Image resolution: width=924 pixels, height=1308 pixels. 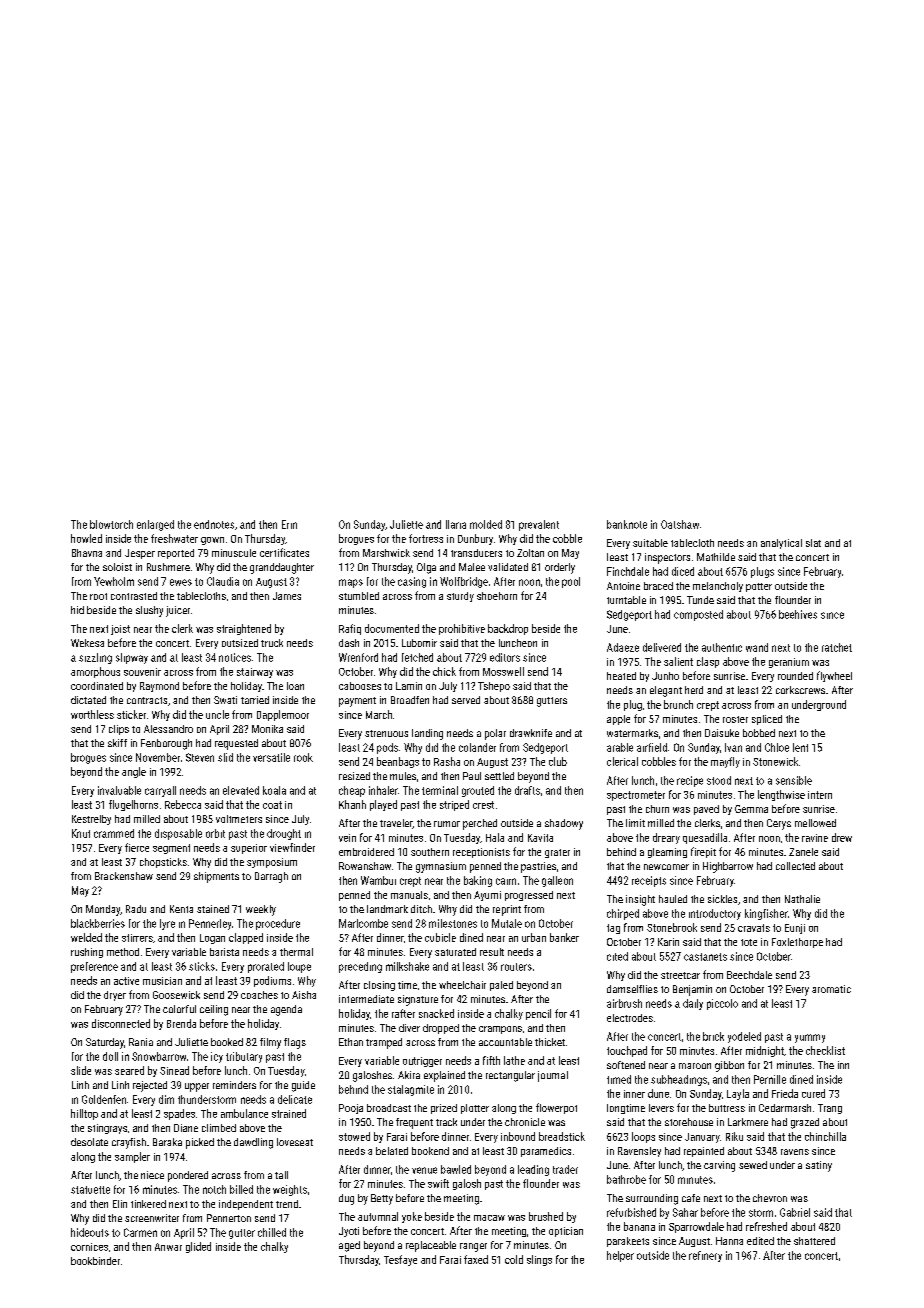 I want to click on manuals, so click(x=409, y=895).
